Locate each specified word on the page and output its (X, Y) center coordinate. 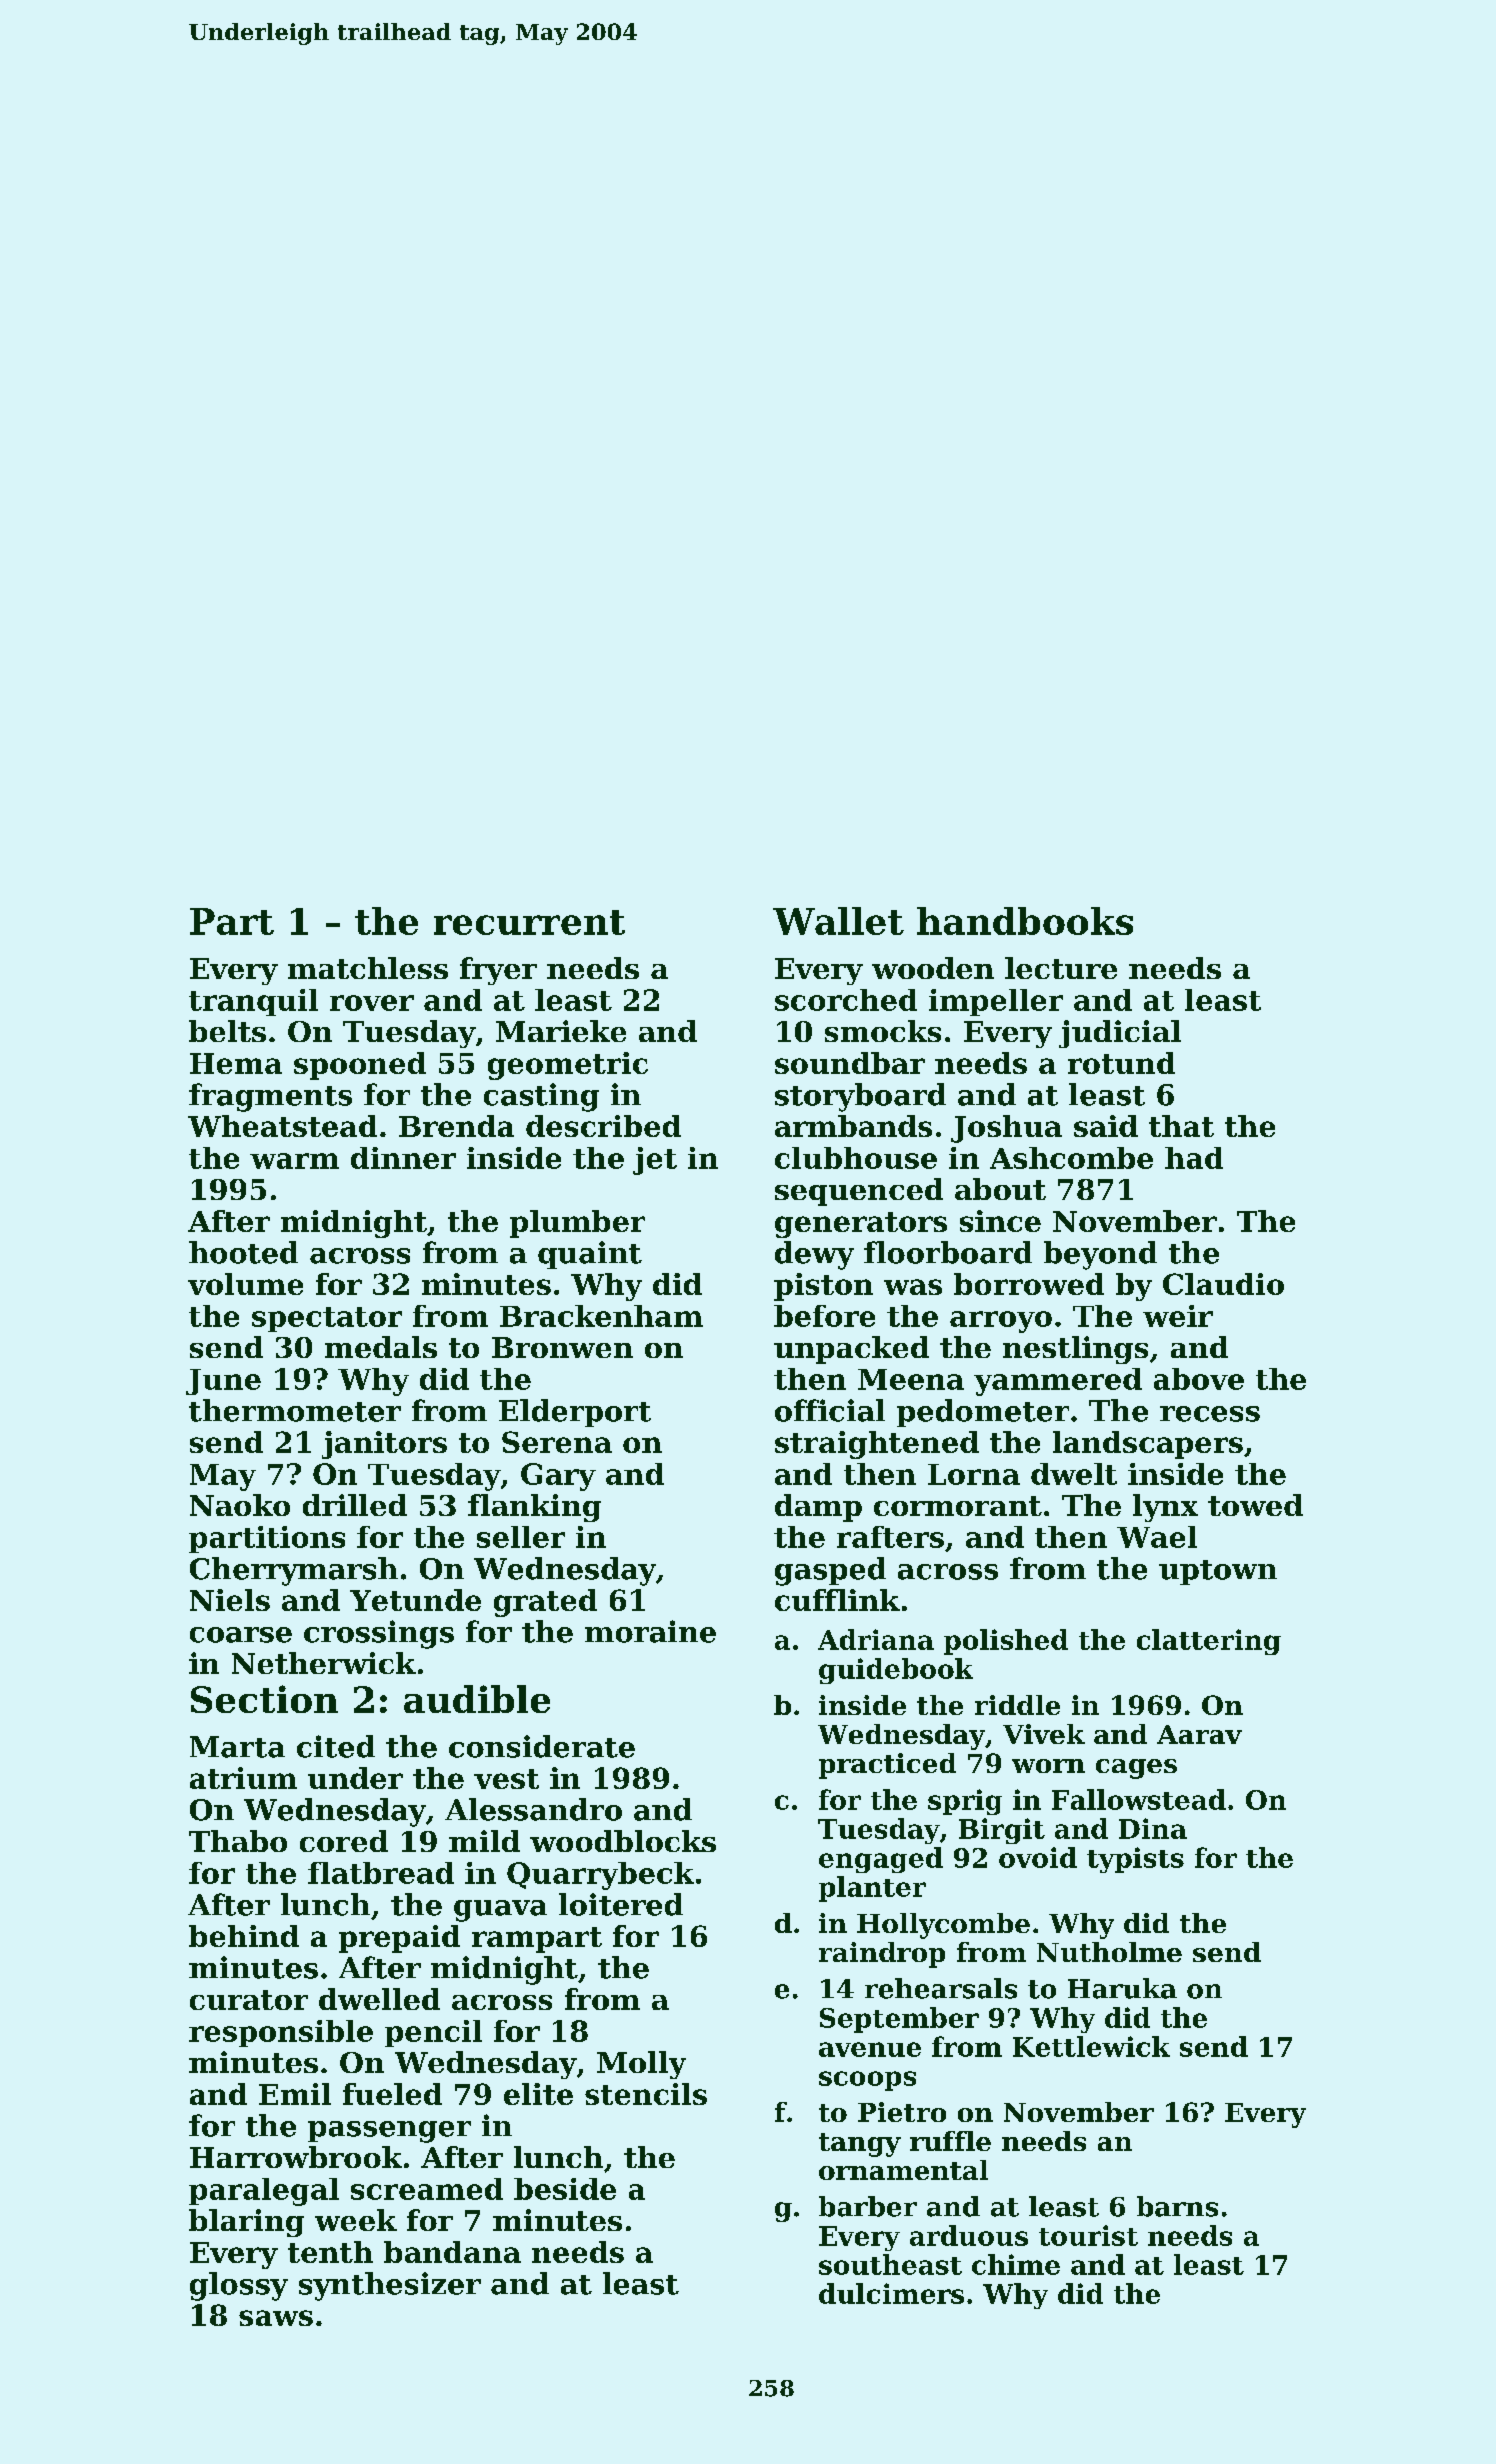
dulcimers (891, 2293)
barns (1177, 2206)
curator (249, 2000)
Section (264, 1699)
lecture (1061, 968)
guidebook (896, 1671)
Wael (1157, 1537)
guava (500, 1911)
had (1194, 1158)
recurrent (529, 922)
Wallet (838, 921)
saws (276, 2318)
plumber (577, 1224)
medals (381, 1347)
